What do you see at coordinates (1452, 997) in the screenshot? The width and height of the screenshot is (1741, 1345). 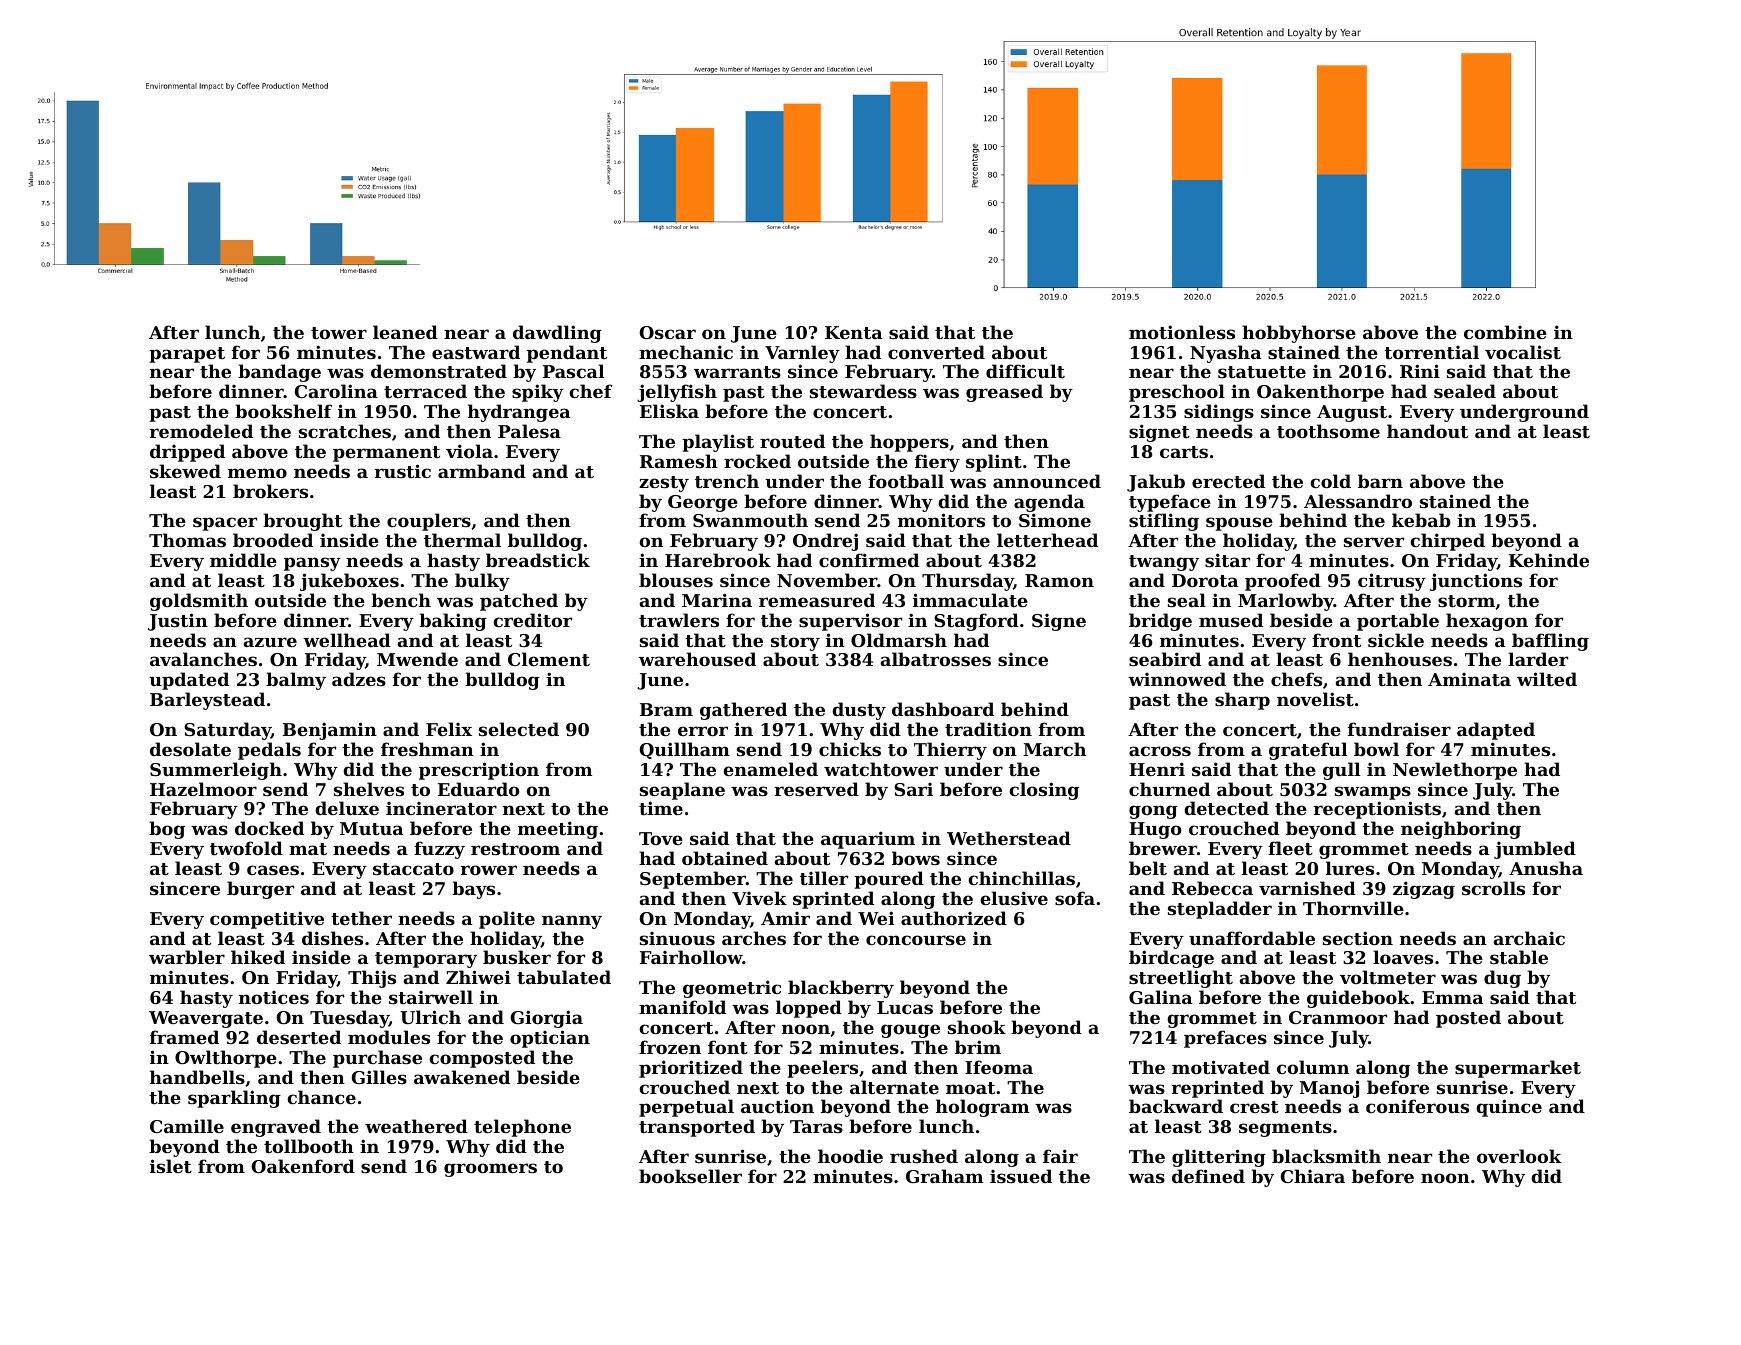 I see `Emma` at bounding box center [1452, 997].
